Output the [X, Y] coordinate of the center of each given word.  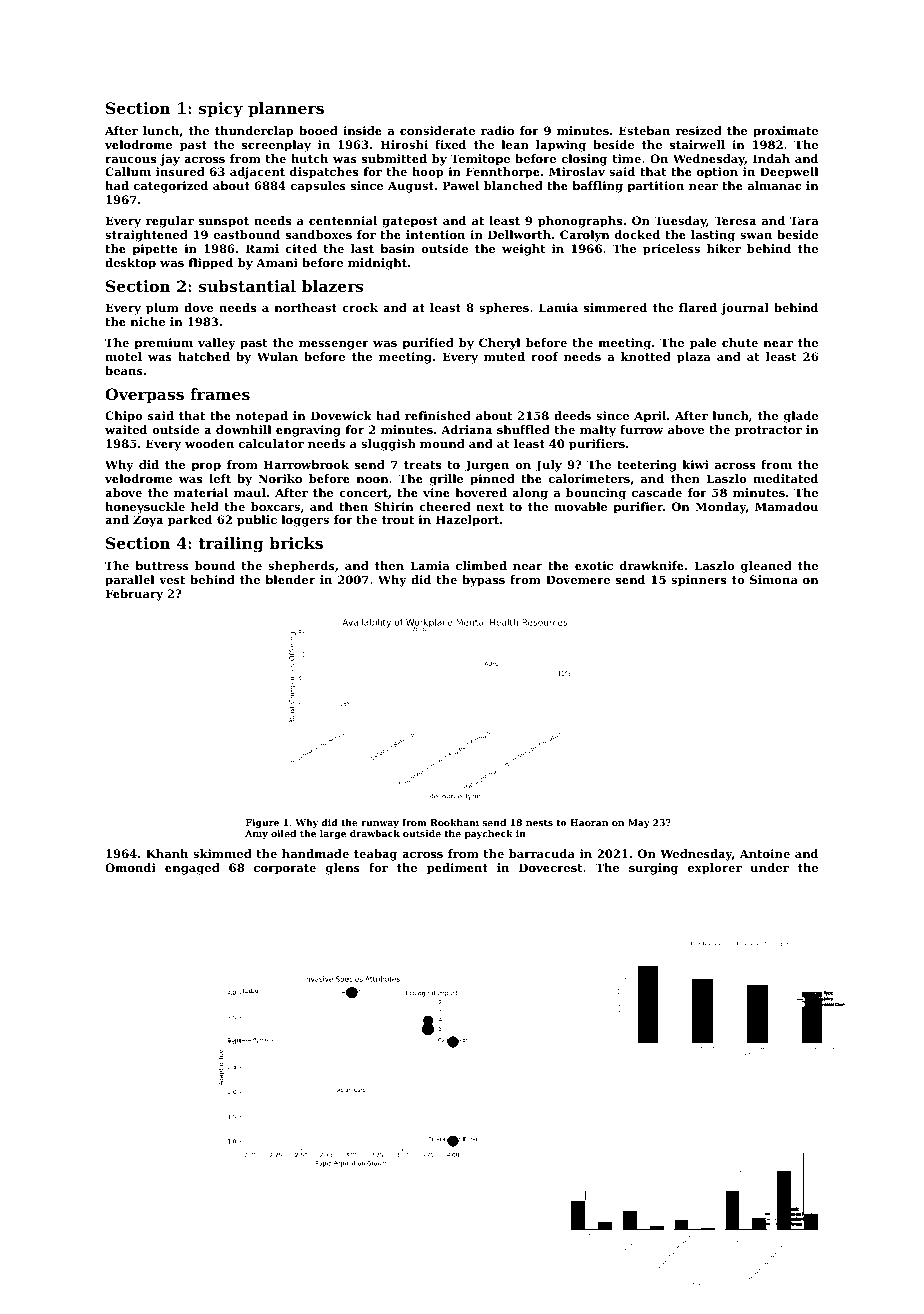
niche [148, 321]
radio [497, 130]
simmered [615, 307]
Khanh [167, 853]
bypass [483, 581]
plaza [694, 358]
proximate [785, 132]
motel [123, 356]
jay [170, 160]
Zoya [148, 521]
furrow [642, 429]
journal [745, 309]
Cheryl [499, 344]
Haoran [589, 822]
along [530, 494]
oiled [283, 833]
